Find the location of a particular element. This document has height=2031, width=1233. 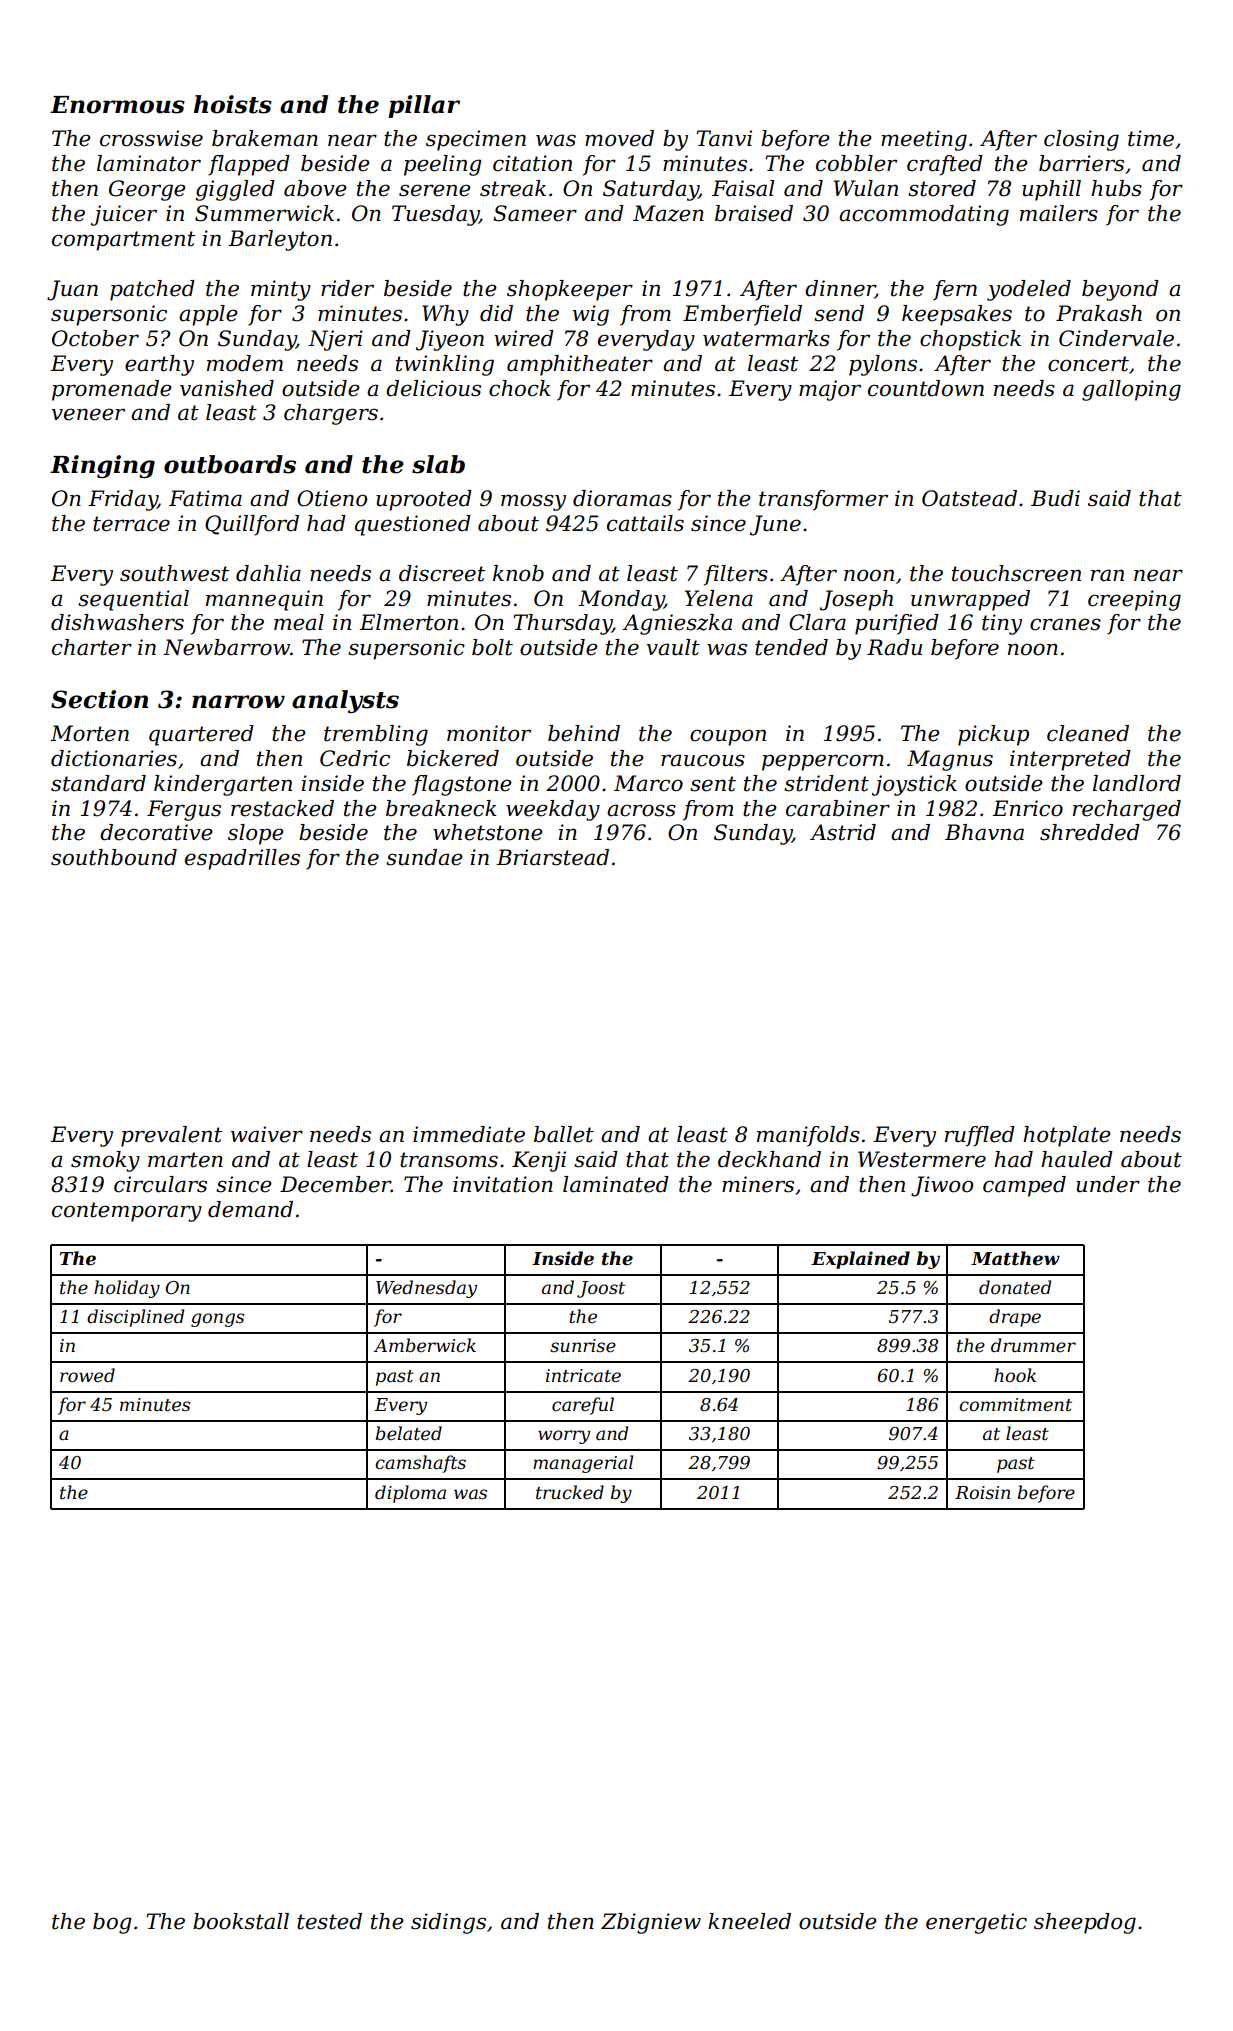

standard is located at coordinates (98, 783).
